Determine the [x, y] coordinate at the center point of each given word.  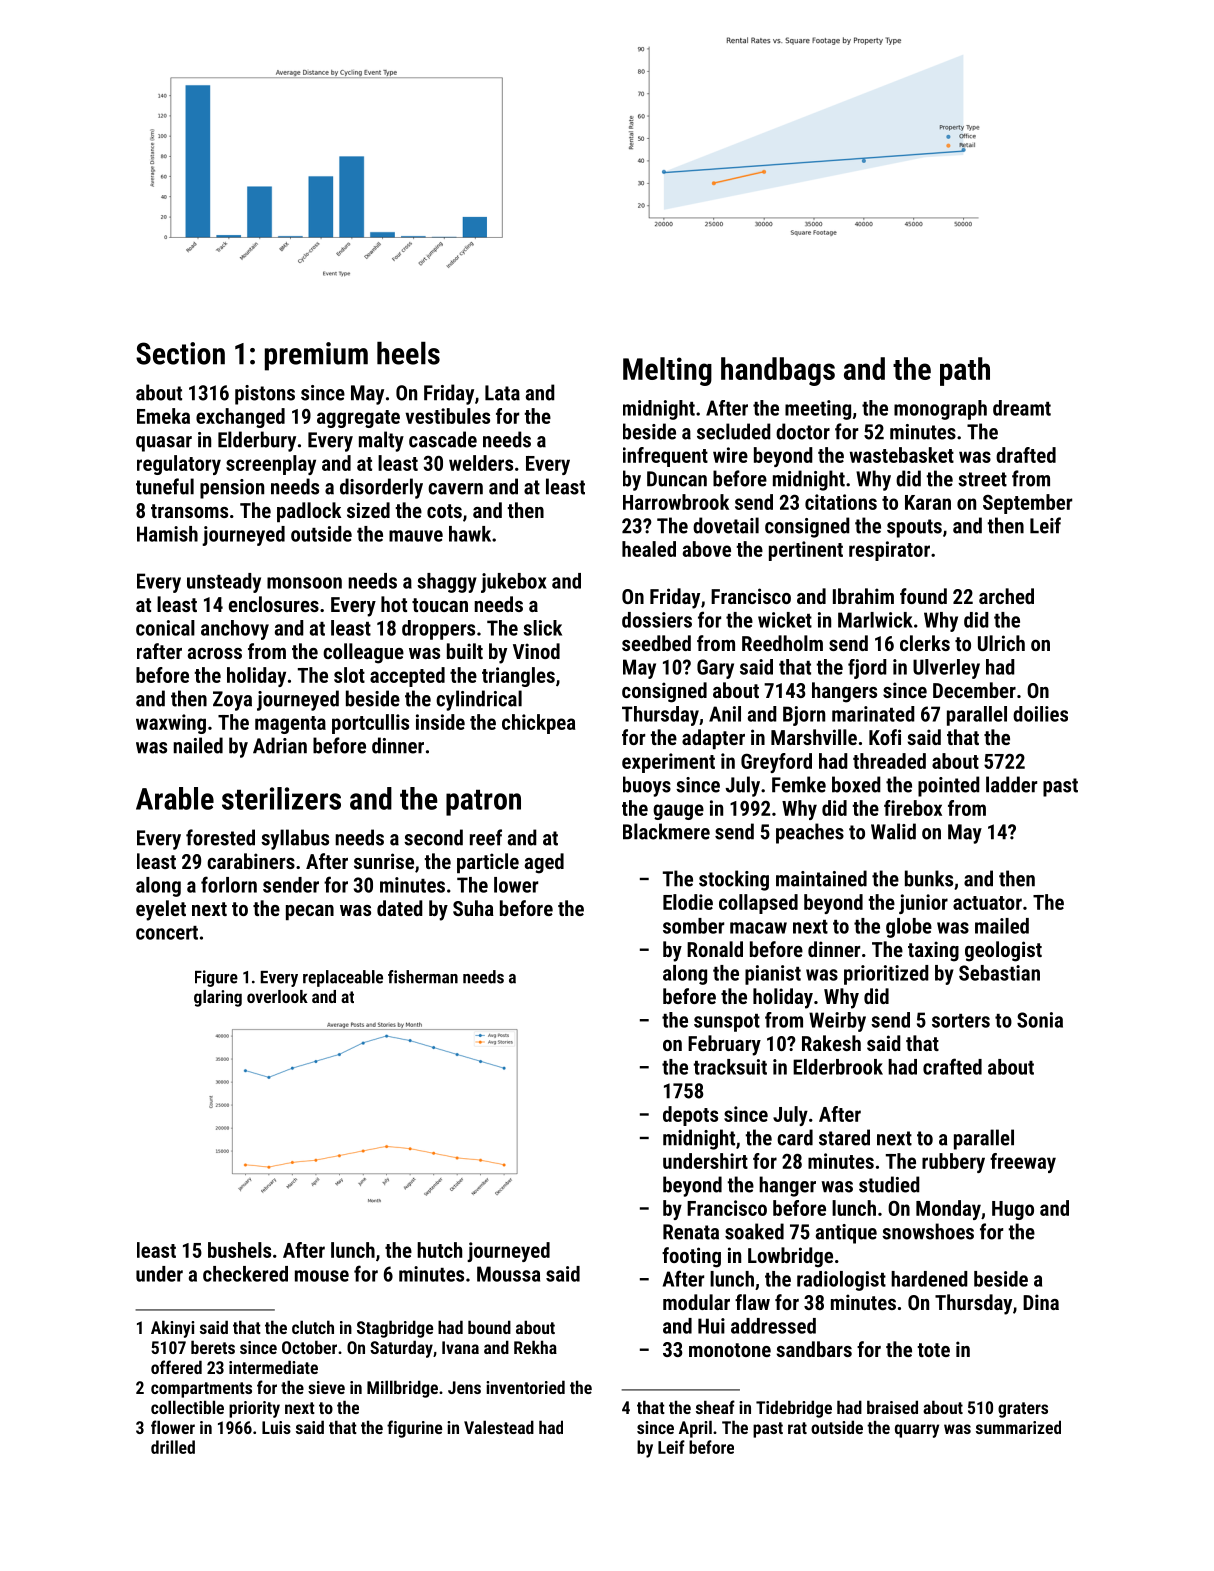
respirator [889, 551]
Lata [502, 393]
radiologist [841, 1281]
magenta [290, 725]
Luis [276, 1427]
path [965, 371]
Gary [715, 669]
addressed [773, 1326]
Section [180, 353]
